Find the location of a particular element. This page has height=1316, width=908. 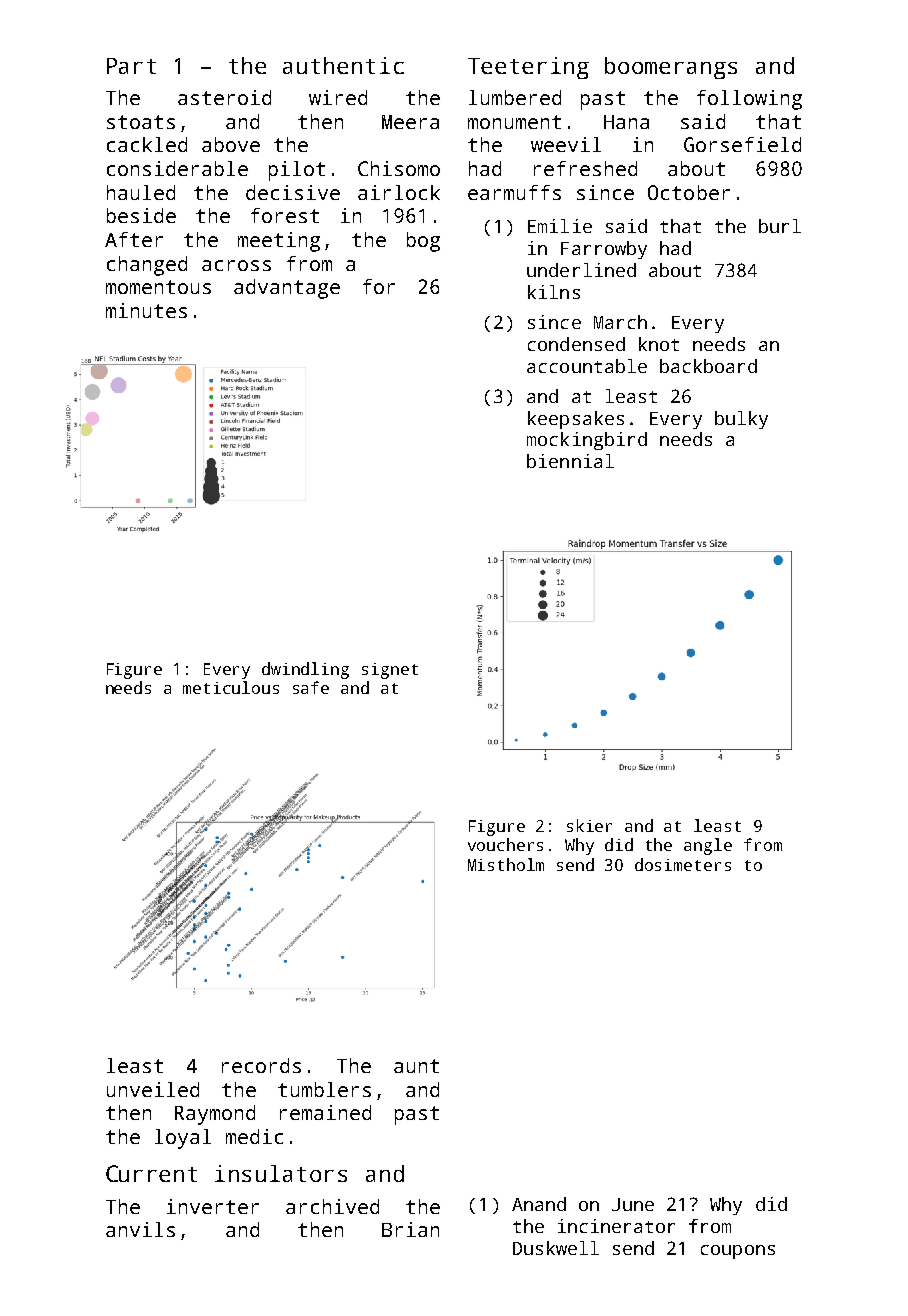

loyal is located at coordinates (183, 1139).
